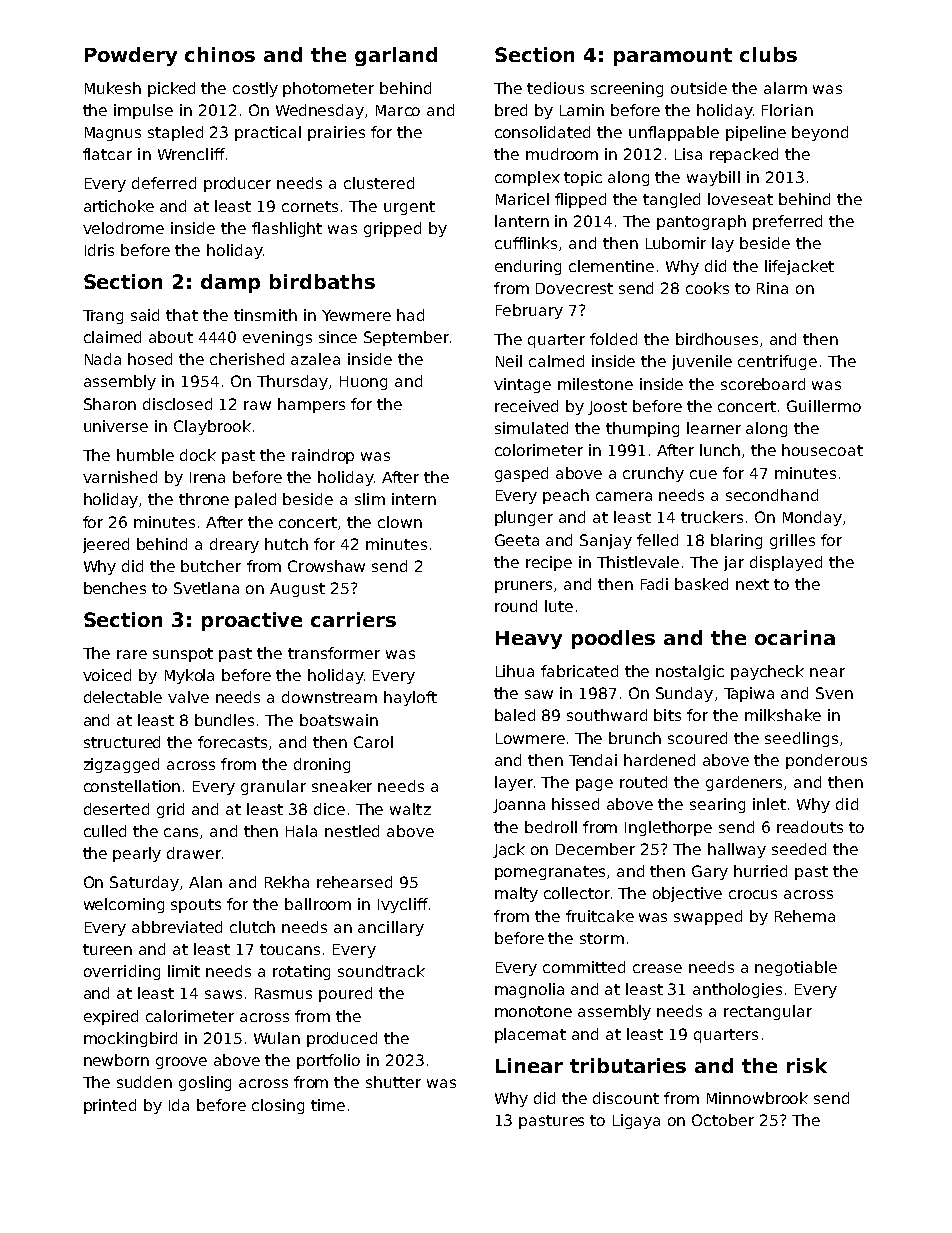  I want to click on raindrop, so click(323, 456).
